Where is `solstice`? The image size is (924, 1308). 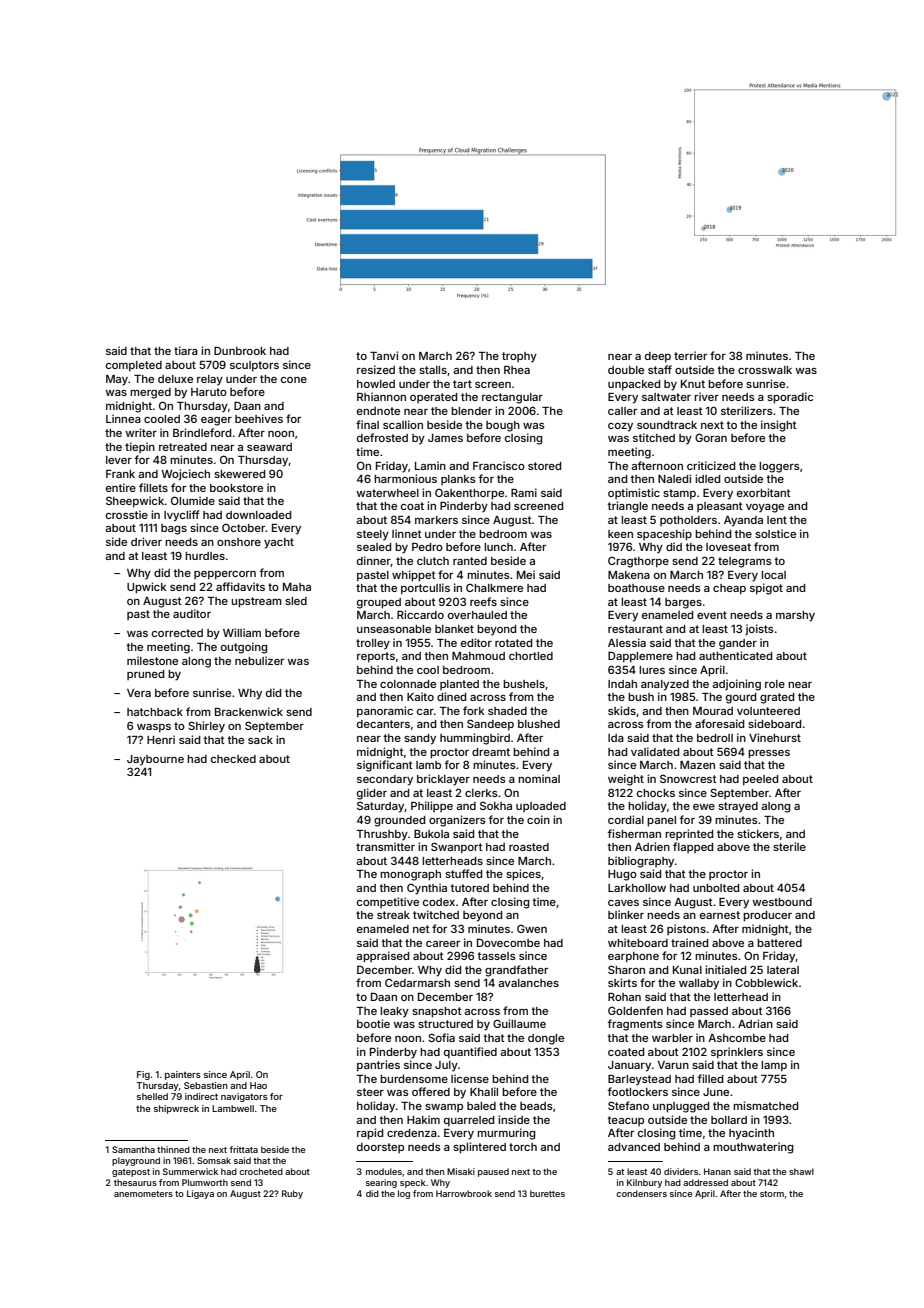
solstice is located at coordinates (775, 533).
